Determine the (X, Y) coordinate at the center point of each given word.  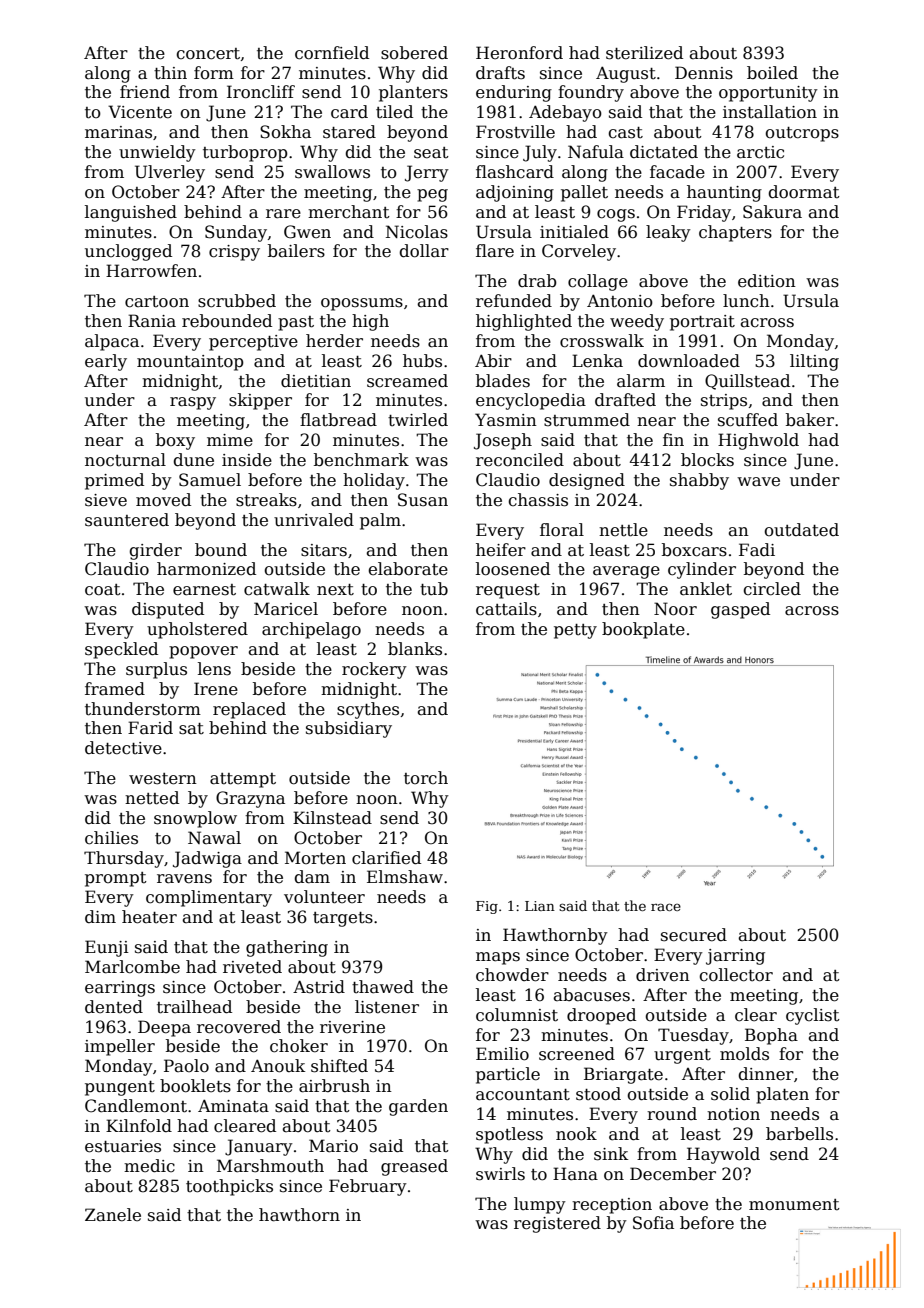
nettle (623, 530)
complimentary (209, 898)
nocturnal (125, 460)
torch (426, 778)
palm (380, 521)
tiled (394, 112)
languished (131, 213)
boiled (772, 73)
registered (557, 1224)
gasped (740, 610)
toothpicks (229, 1187)
